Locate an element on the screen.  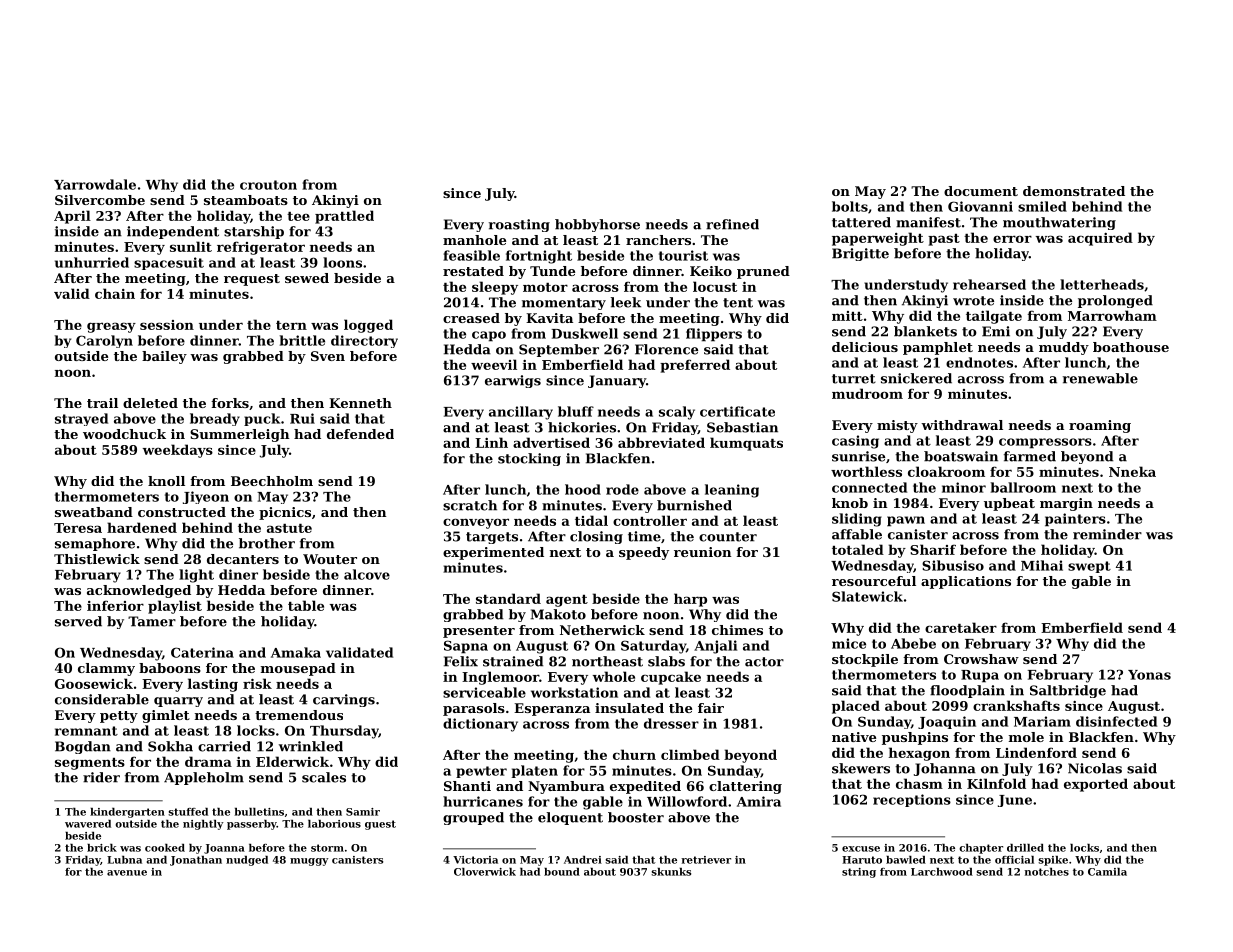
resourceful is located at coordinates (874, 581).
